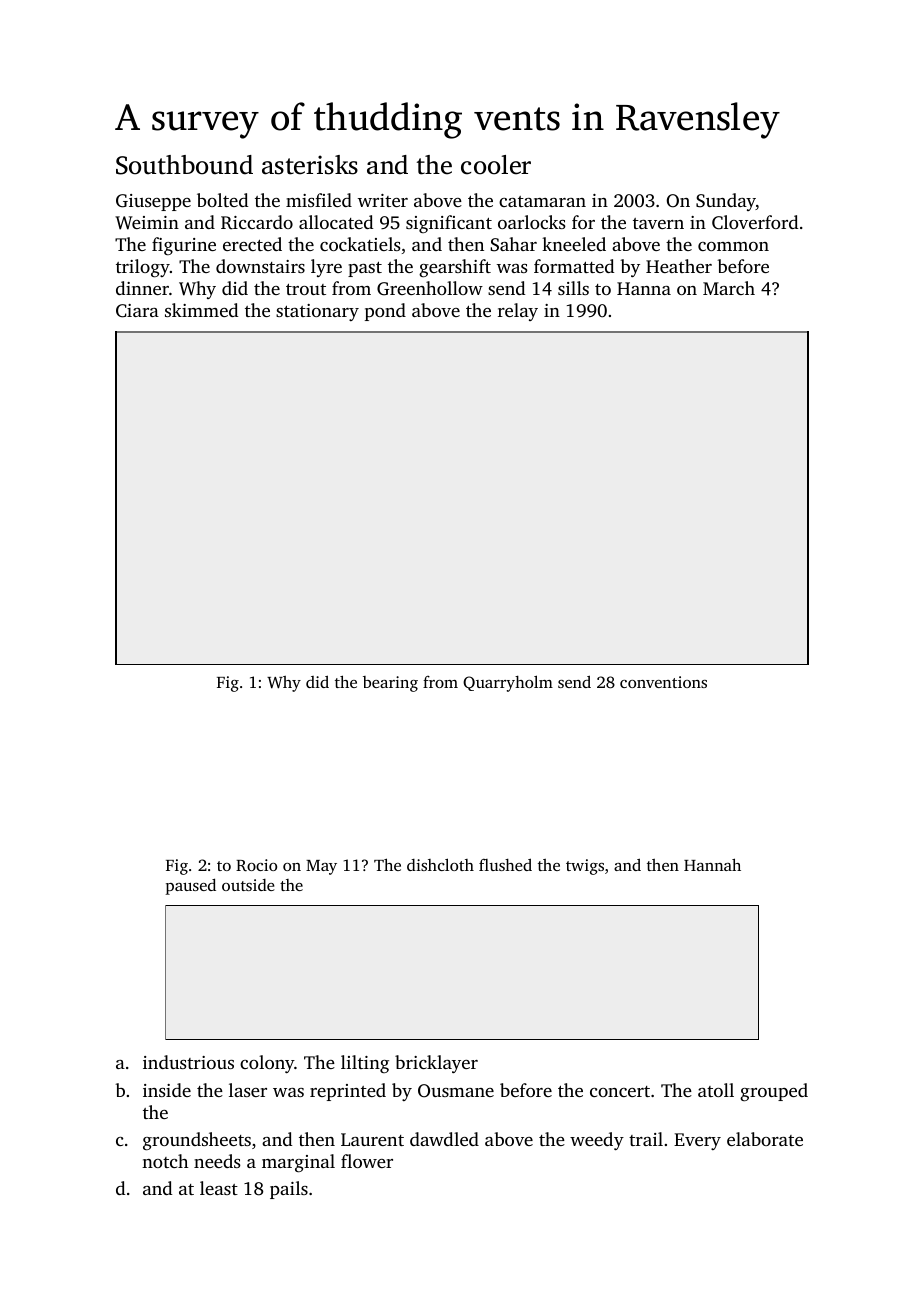  What do you see at coordinates (620, 1091) in the image?
I see `concert` at bounding box center [620, 1091].
